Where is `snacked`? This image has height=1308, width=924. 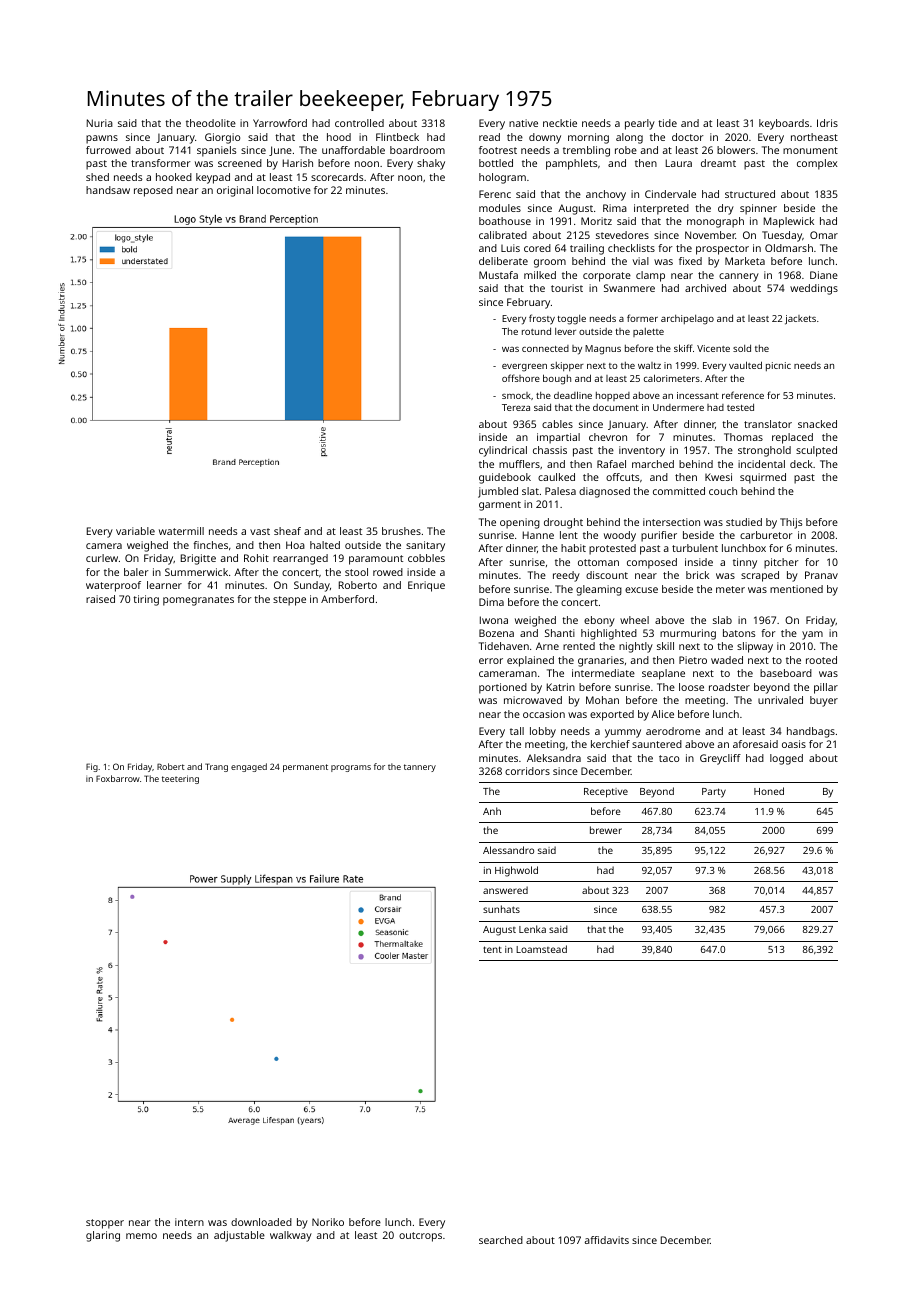 snacked is located at coordinates (817, 424).
